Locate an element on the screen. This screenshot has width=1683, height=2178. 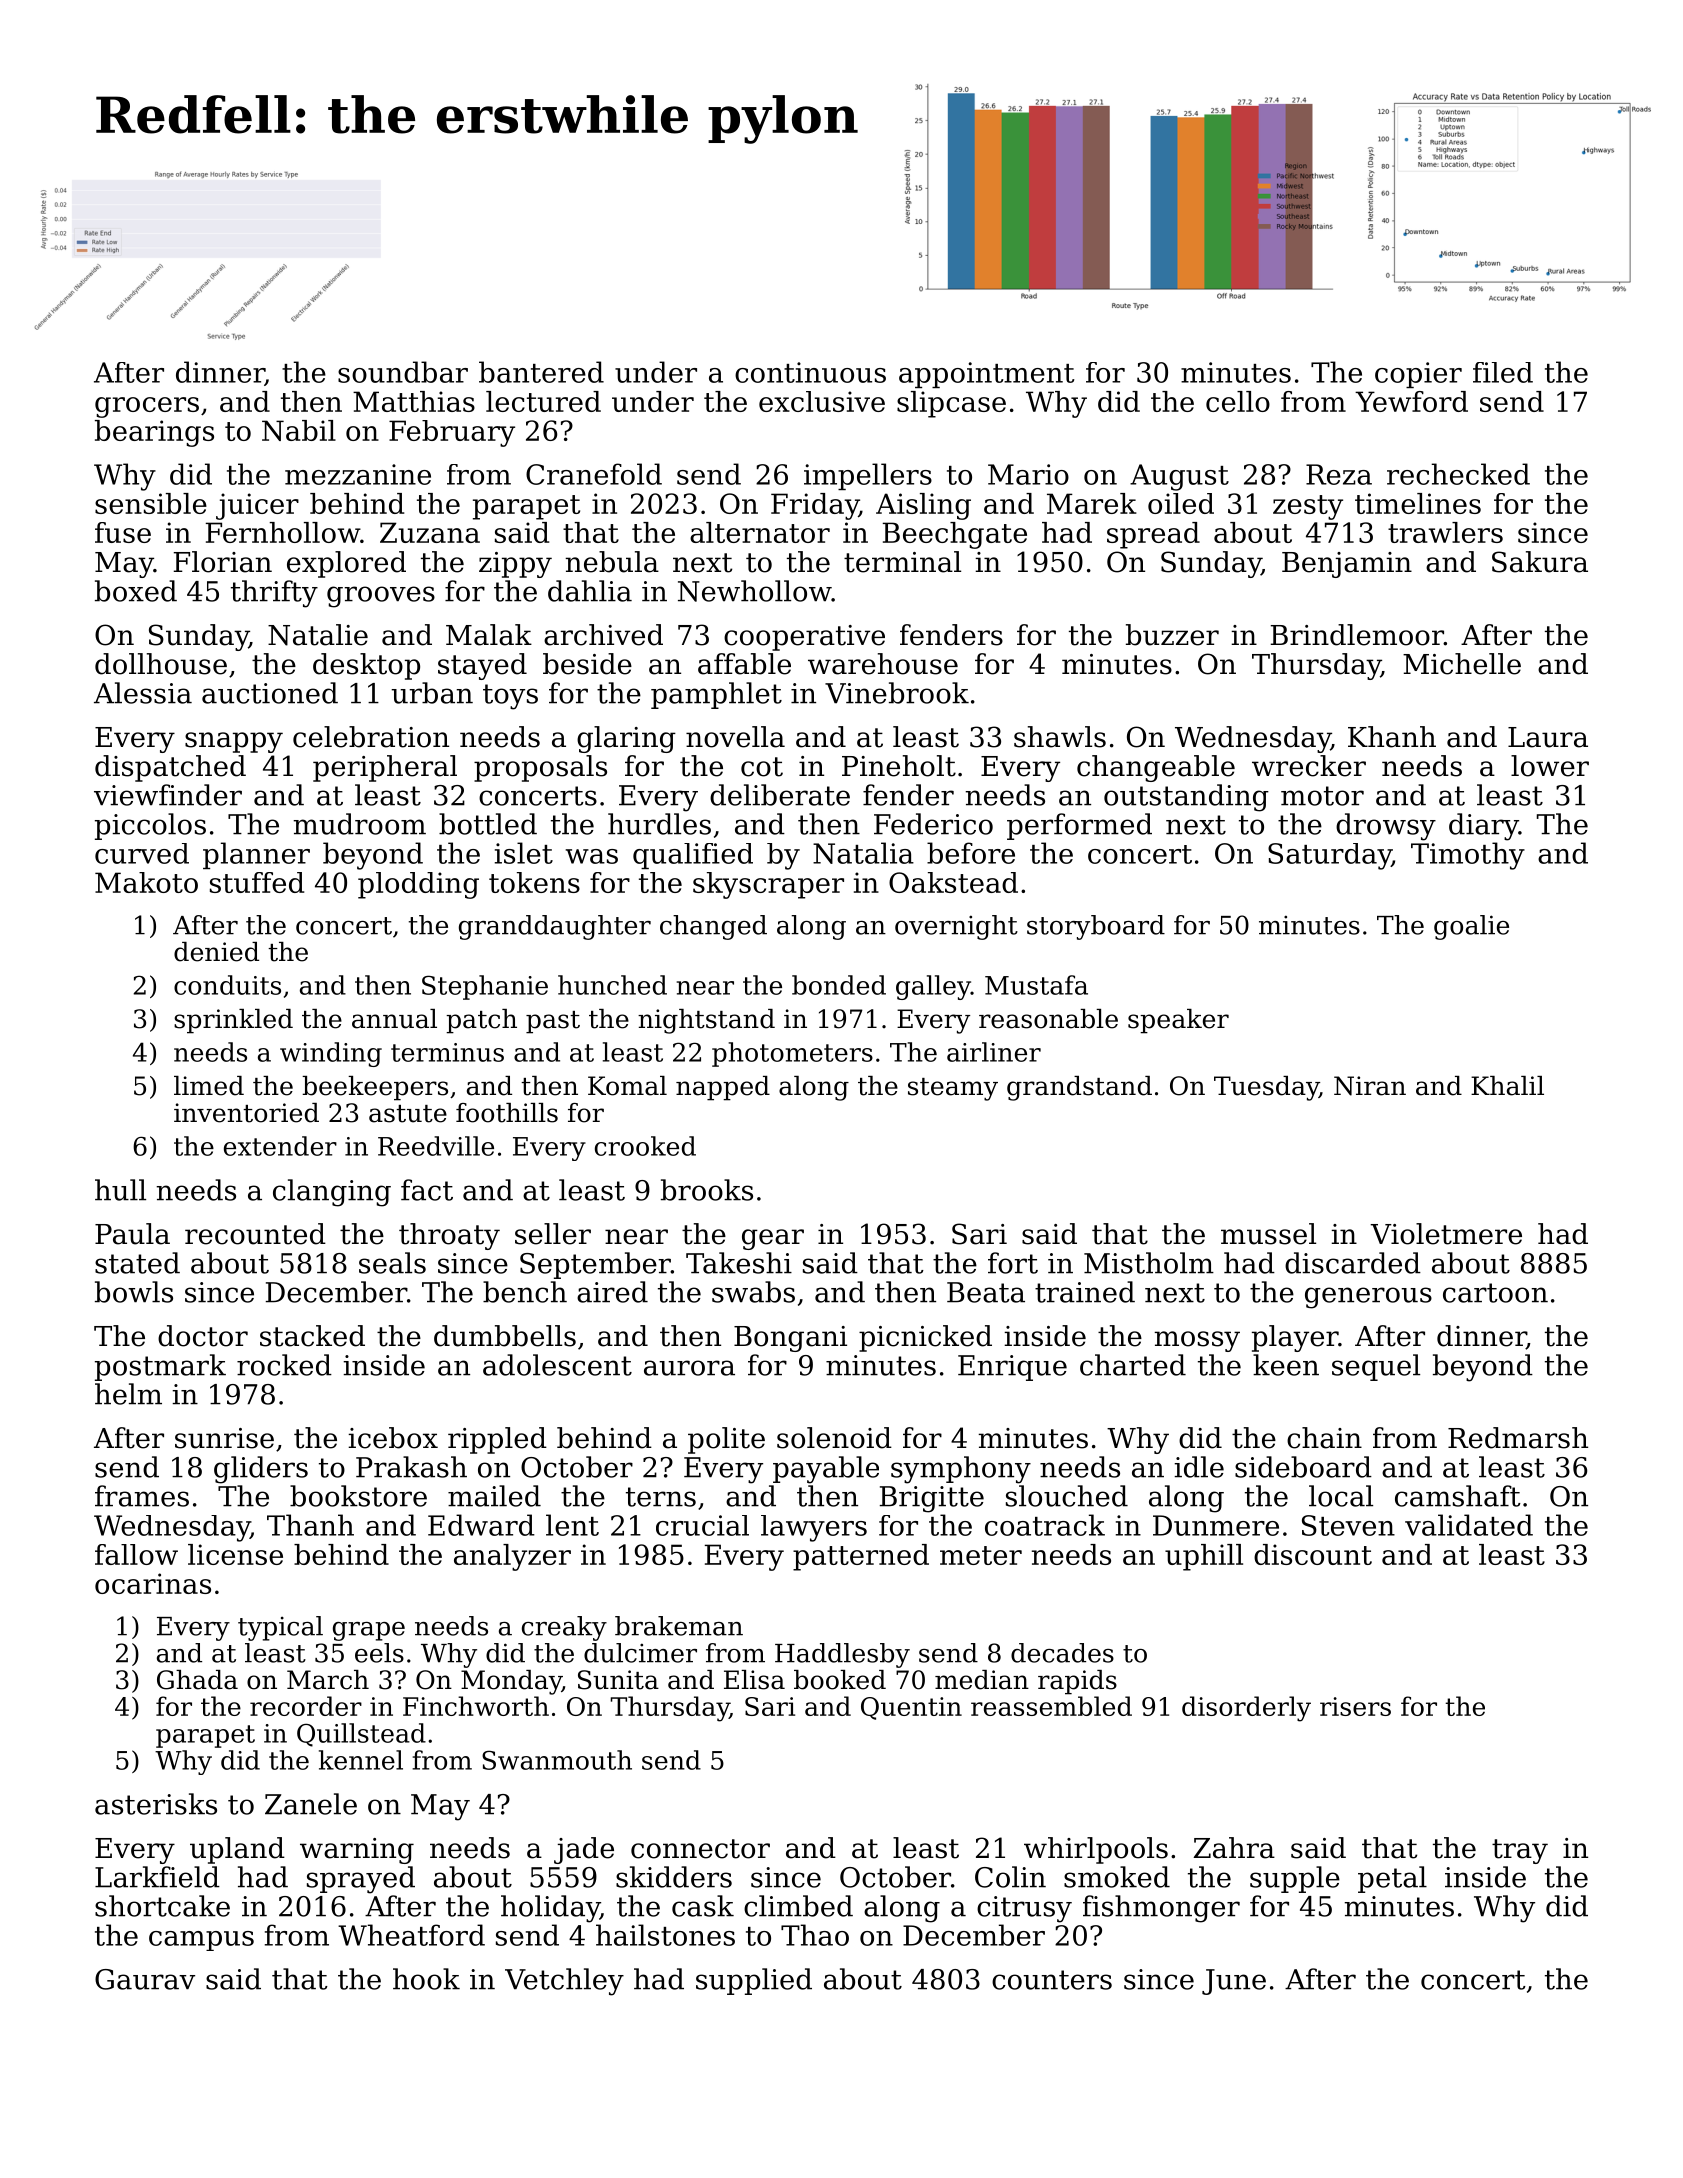
coatrack is located at coordinates (1045, 1525).
